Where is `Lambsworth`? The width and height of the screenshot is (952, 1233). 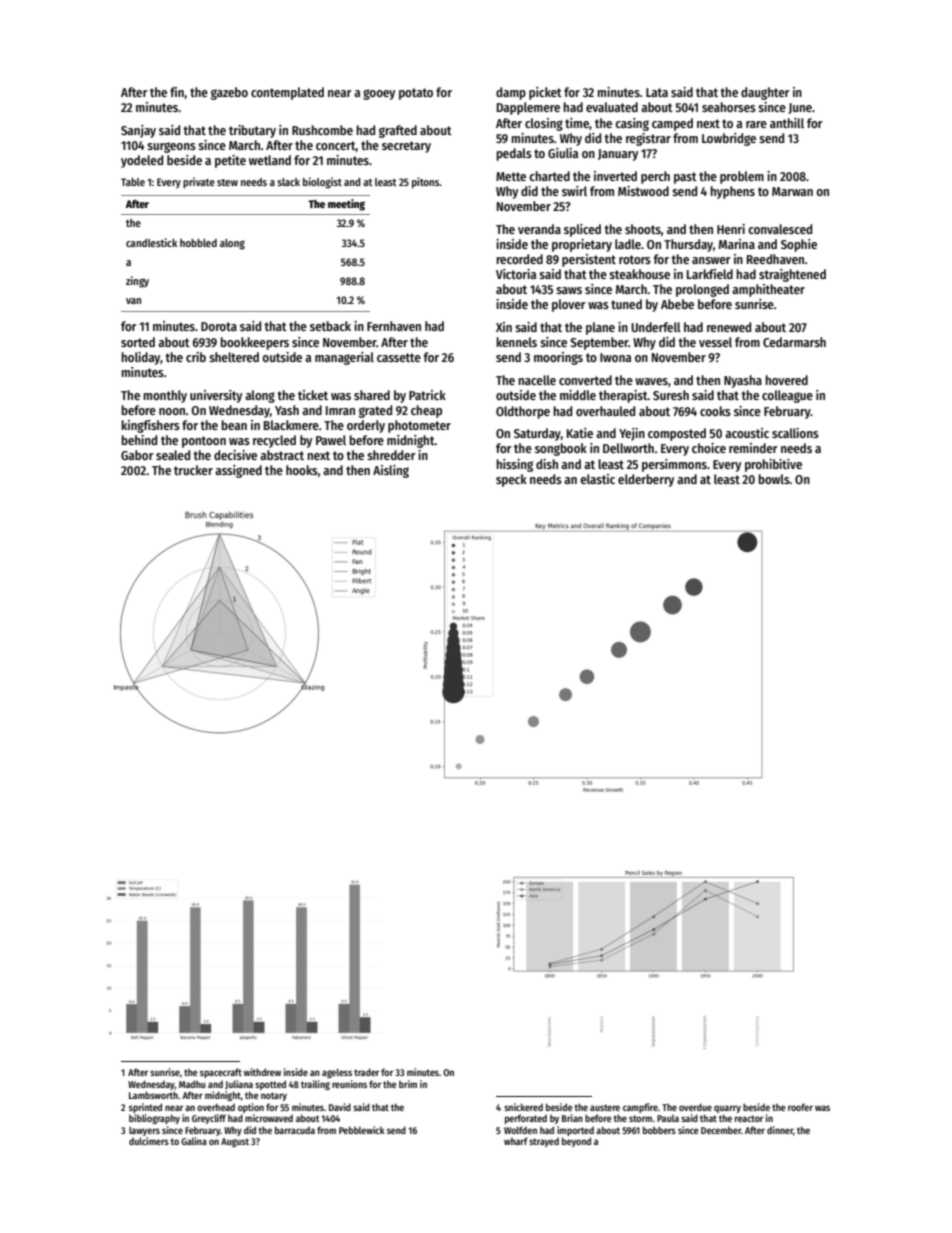
Lambsworth is located at coordinates (153, 1095).
